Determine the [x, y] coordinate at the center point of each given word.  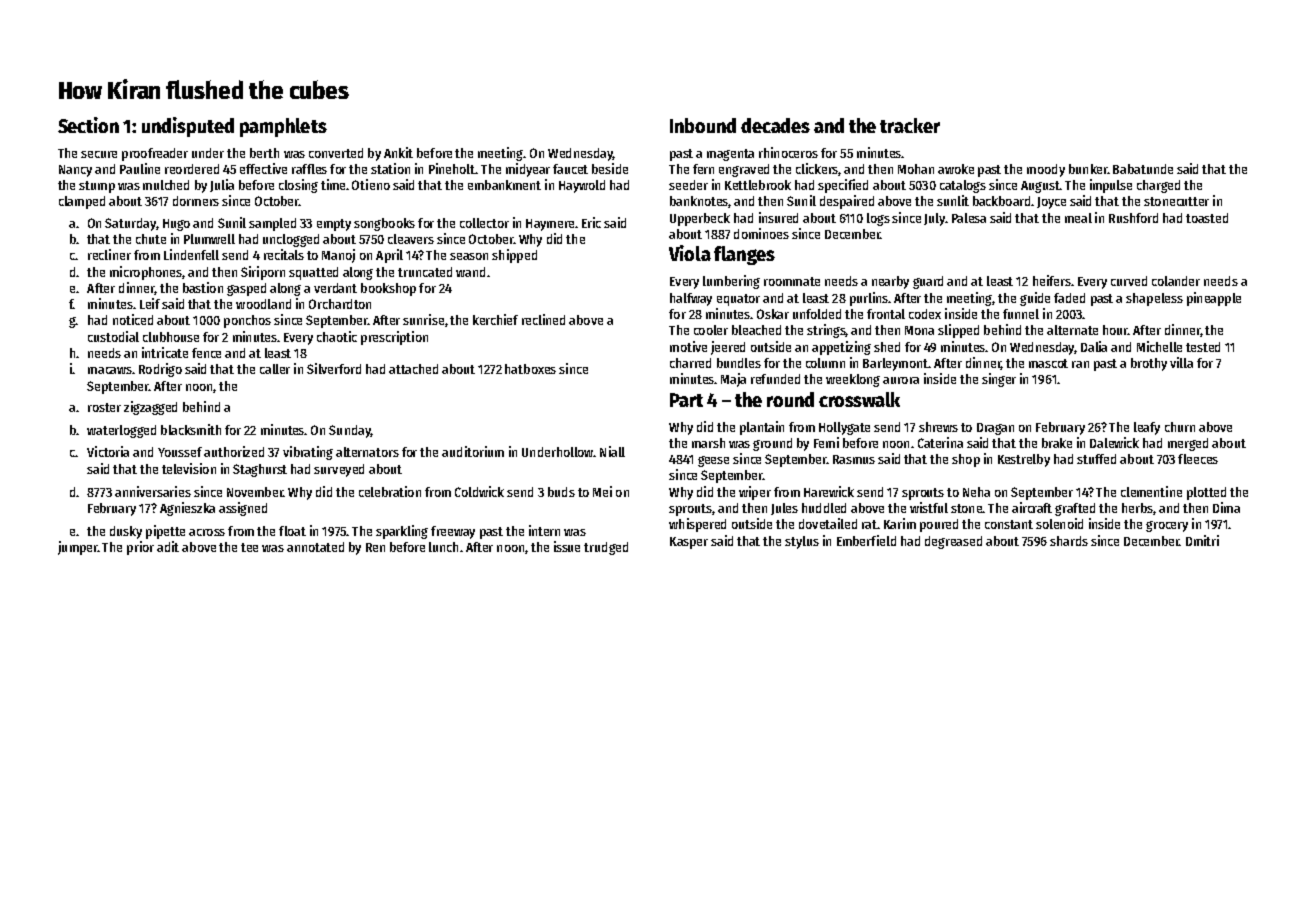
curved [1129, 281]
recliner [109, 254]
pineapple [1214, 299]
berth [264, 153]
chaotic [337, 336]
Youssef [180, 452]
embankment [504, 185]
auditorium [473, 451]
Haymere [550, 225]
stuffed [1096, 459]
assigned [243, 509]
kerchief [495, 319]
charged [1158, 186]
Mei [602, 491]
